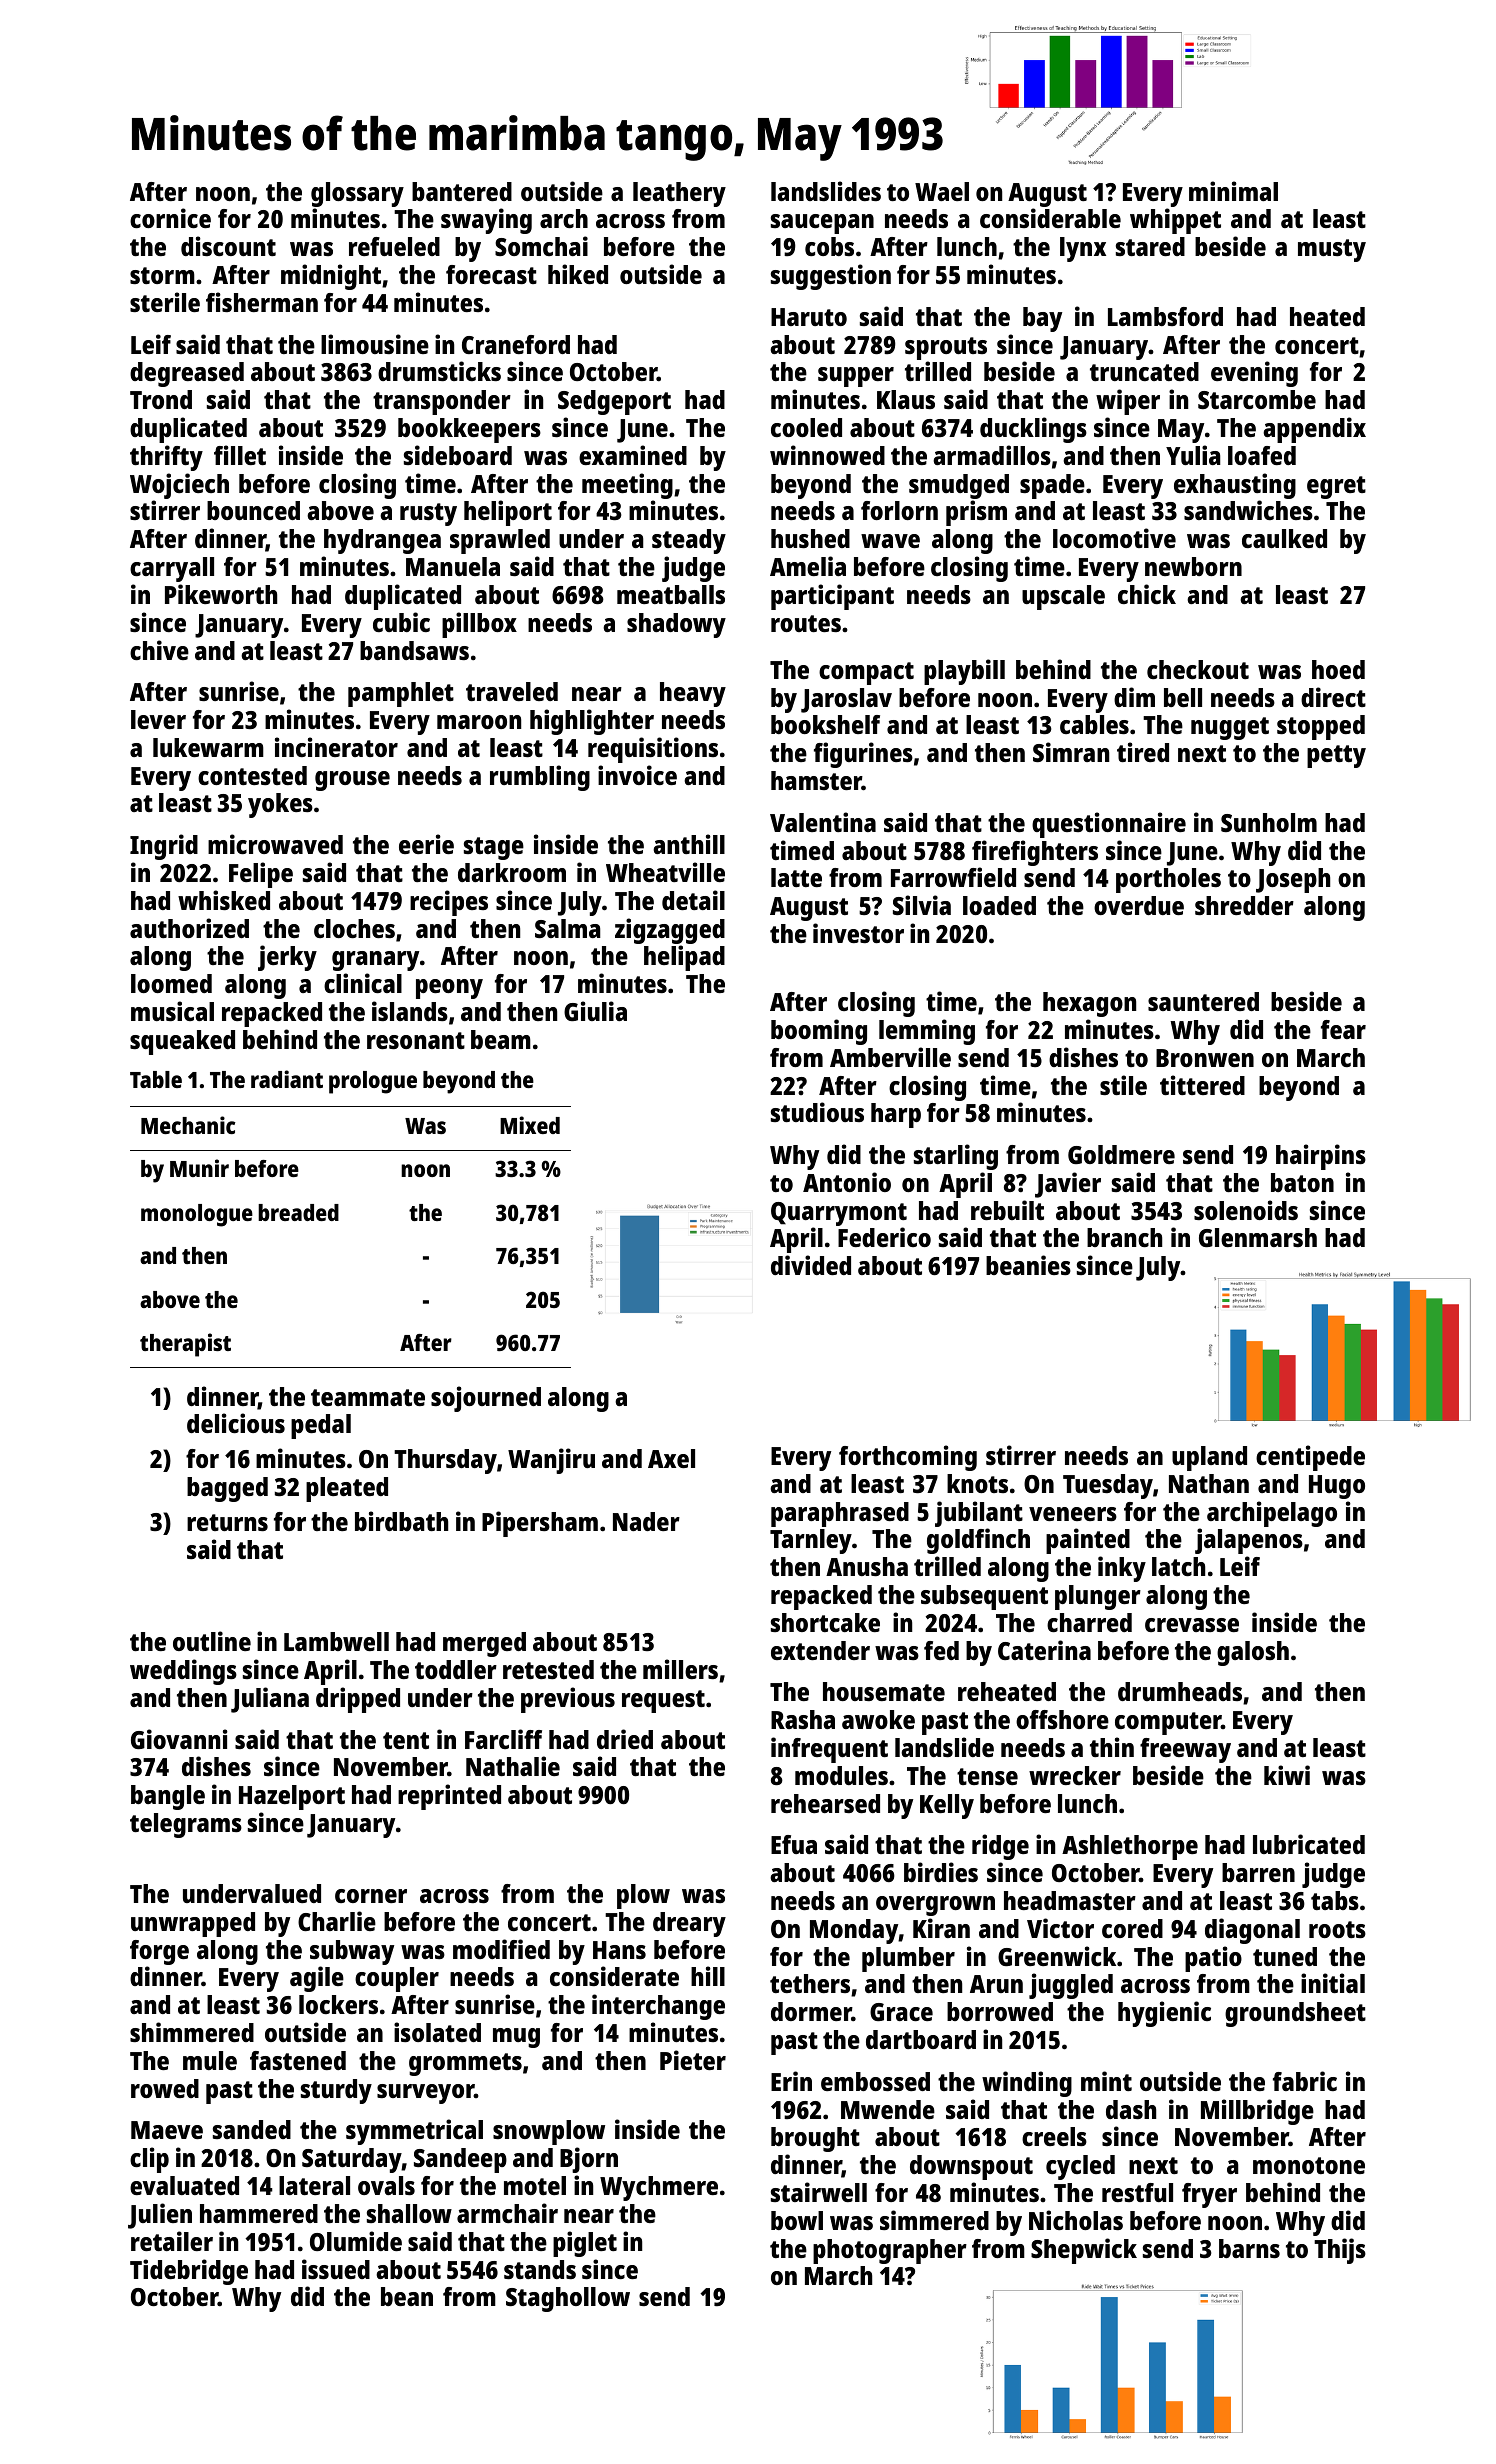 The image size is (1496, 2464). What do you see at coordinates (292, 1797) in the document?
I see `Hazelport` at bounding box center [292, 1797].
